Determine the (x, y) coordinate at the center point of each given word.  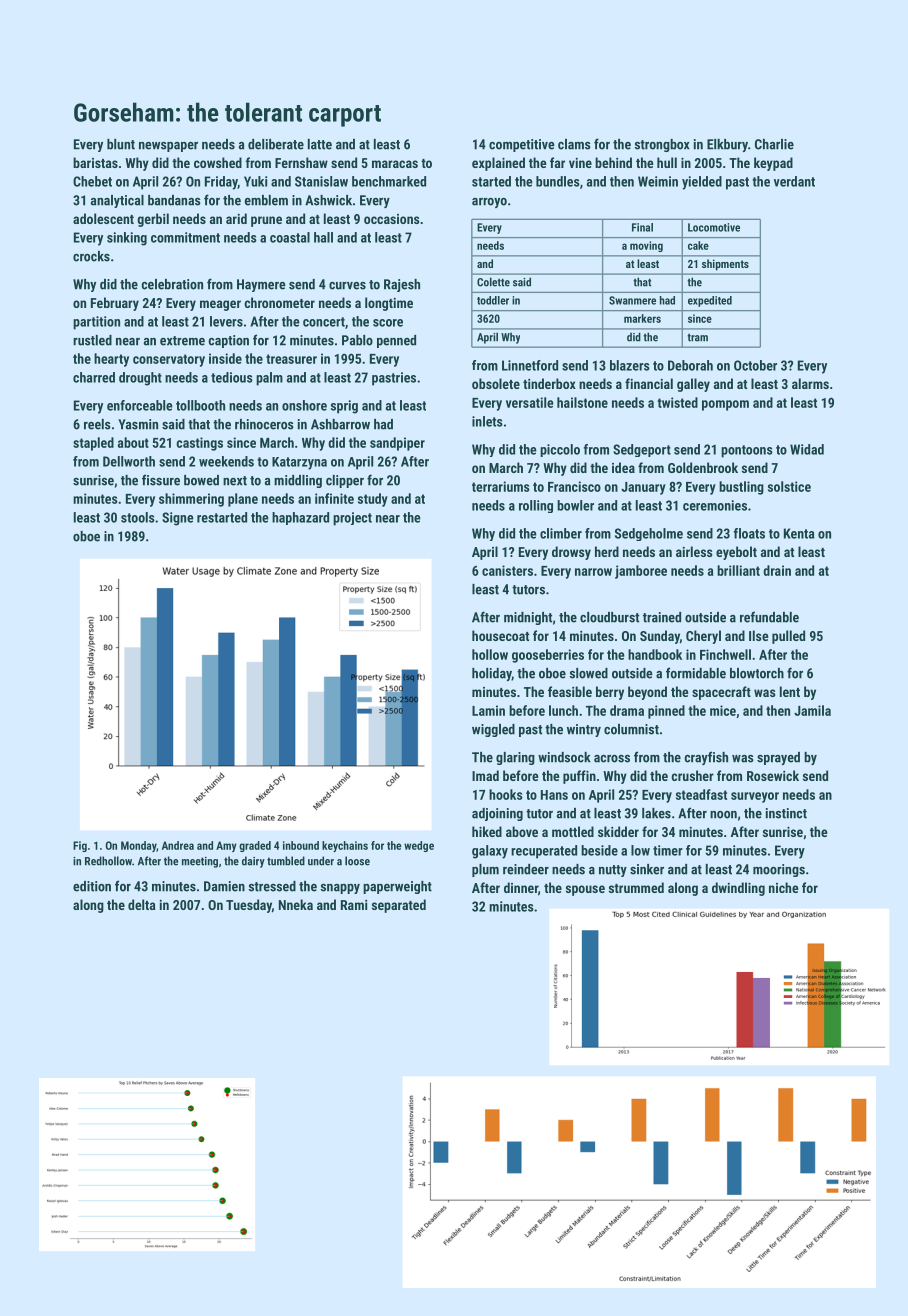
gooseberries (548, 656)
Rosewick (773, 775)
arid (236, 218)
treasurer (291, 359)
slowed (588, 673)
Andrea (178, 845)
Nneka (296, 904)
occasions (391, 219)
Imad (485, 775)
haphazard (300, 518)
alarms (810, 383)
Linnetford (530, 365)
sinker (647, 869)
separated (399, 906)
